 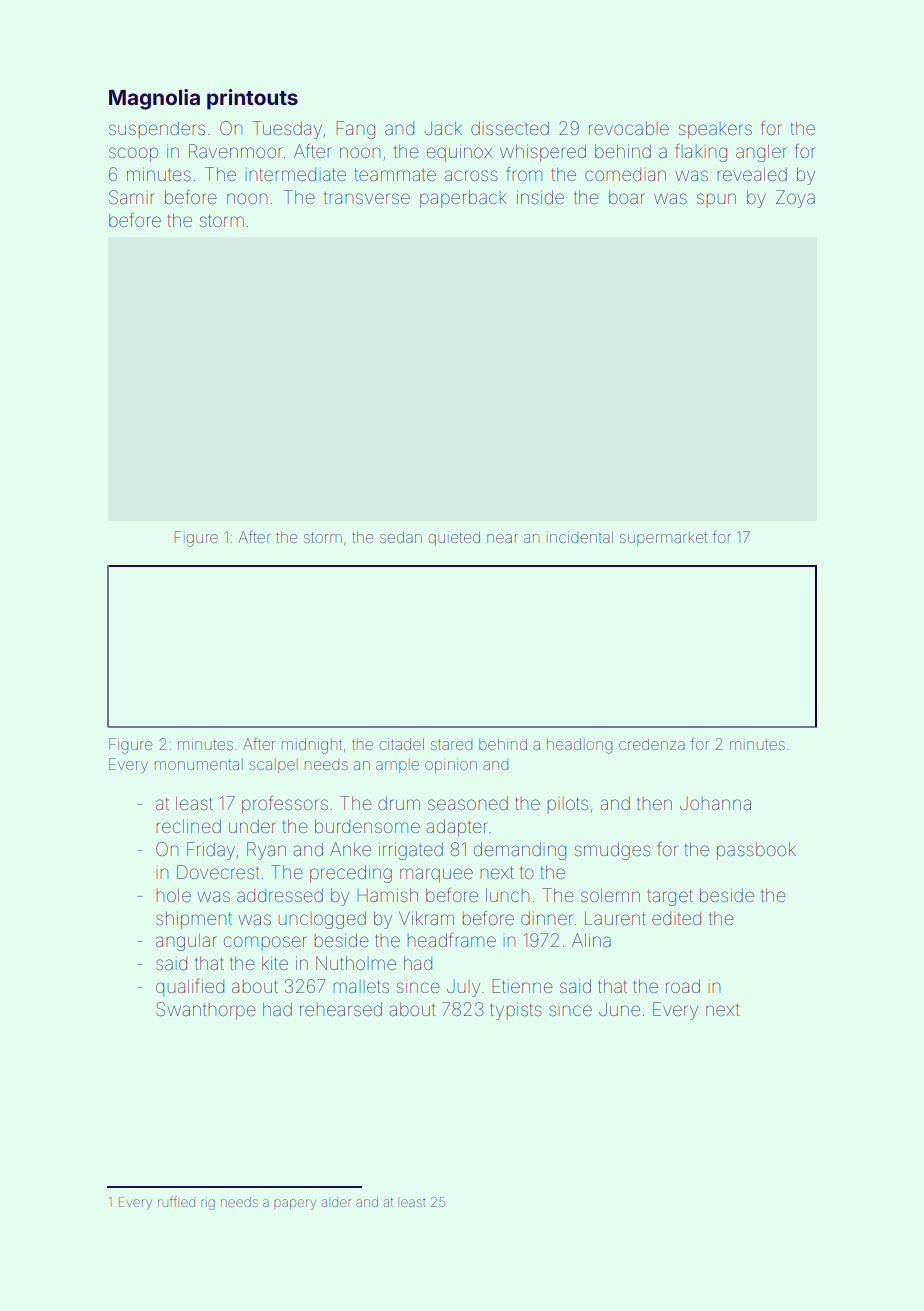 What do you see at coordinates (131, 197) in the document?
I see `Samir` at bounding box center [131, 197].
